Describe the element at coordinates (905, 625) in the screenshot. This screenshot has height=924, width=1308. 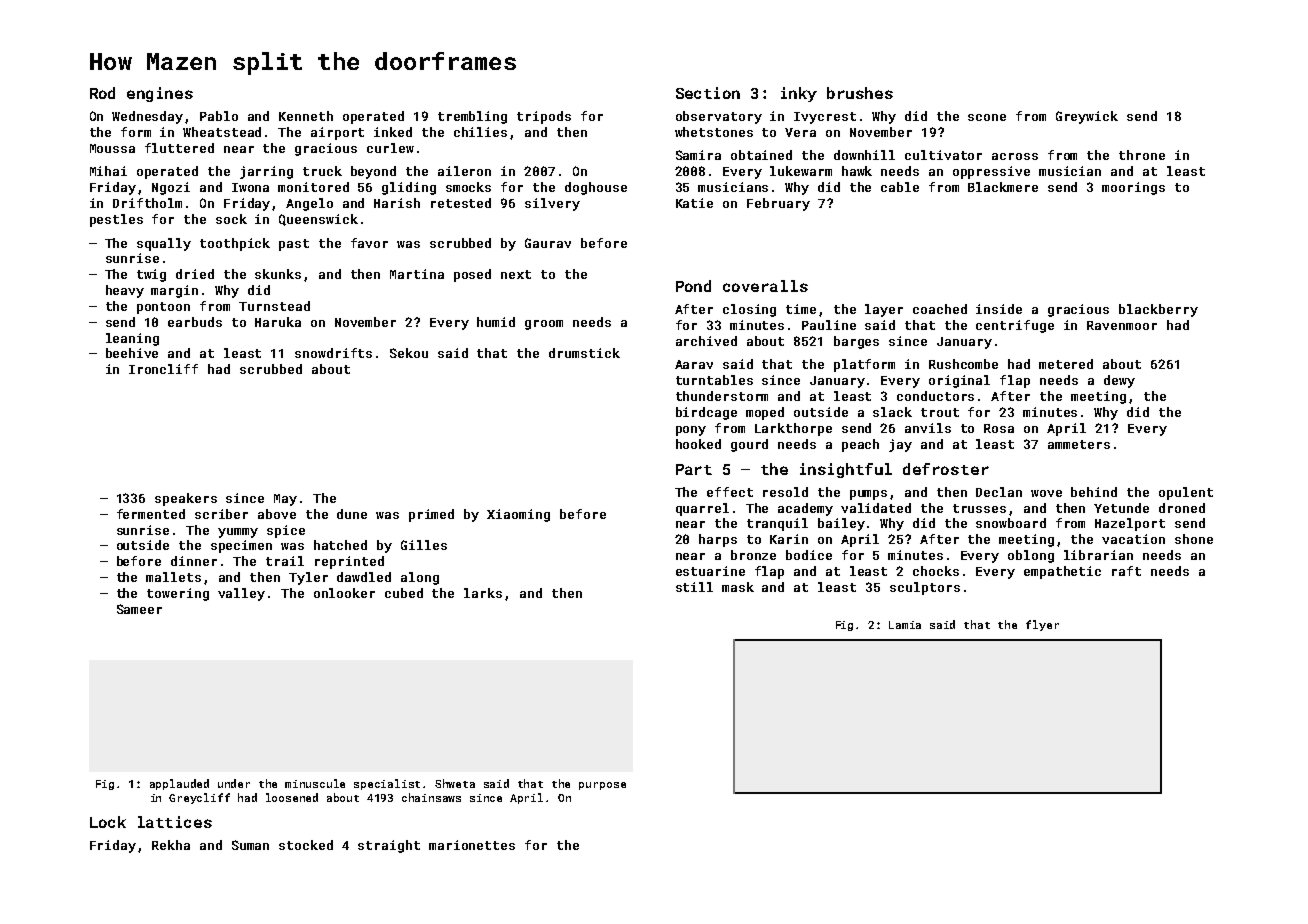
I see `Lamia` at that location.
